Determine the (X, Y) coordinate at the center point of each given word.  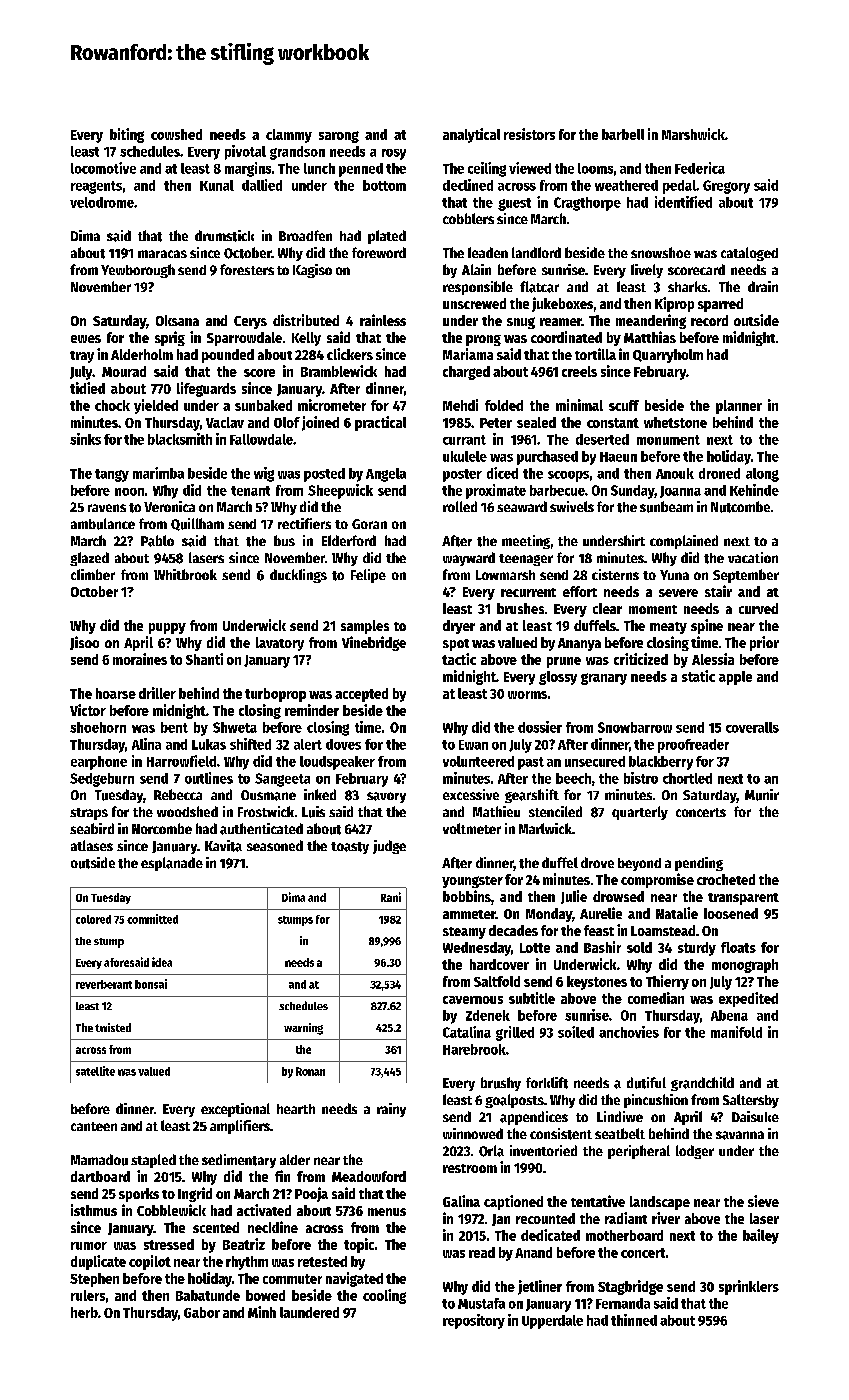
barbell (623, 134)
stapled (153, 1161)
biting (127, 135)
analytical (471, 135)
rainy (391, 1110)
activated (264, 1210)
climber (93, 574)
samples (365, 627)
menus (387, 1212)
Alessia (713, 659)
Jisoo (84, 643)
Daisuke (755, 1116)
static (698, 676)
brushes (520, 608)
